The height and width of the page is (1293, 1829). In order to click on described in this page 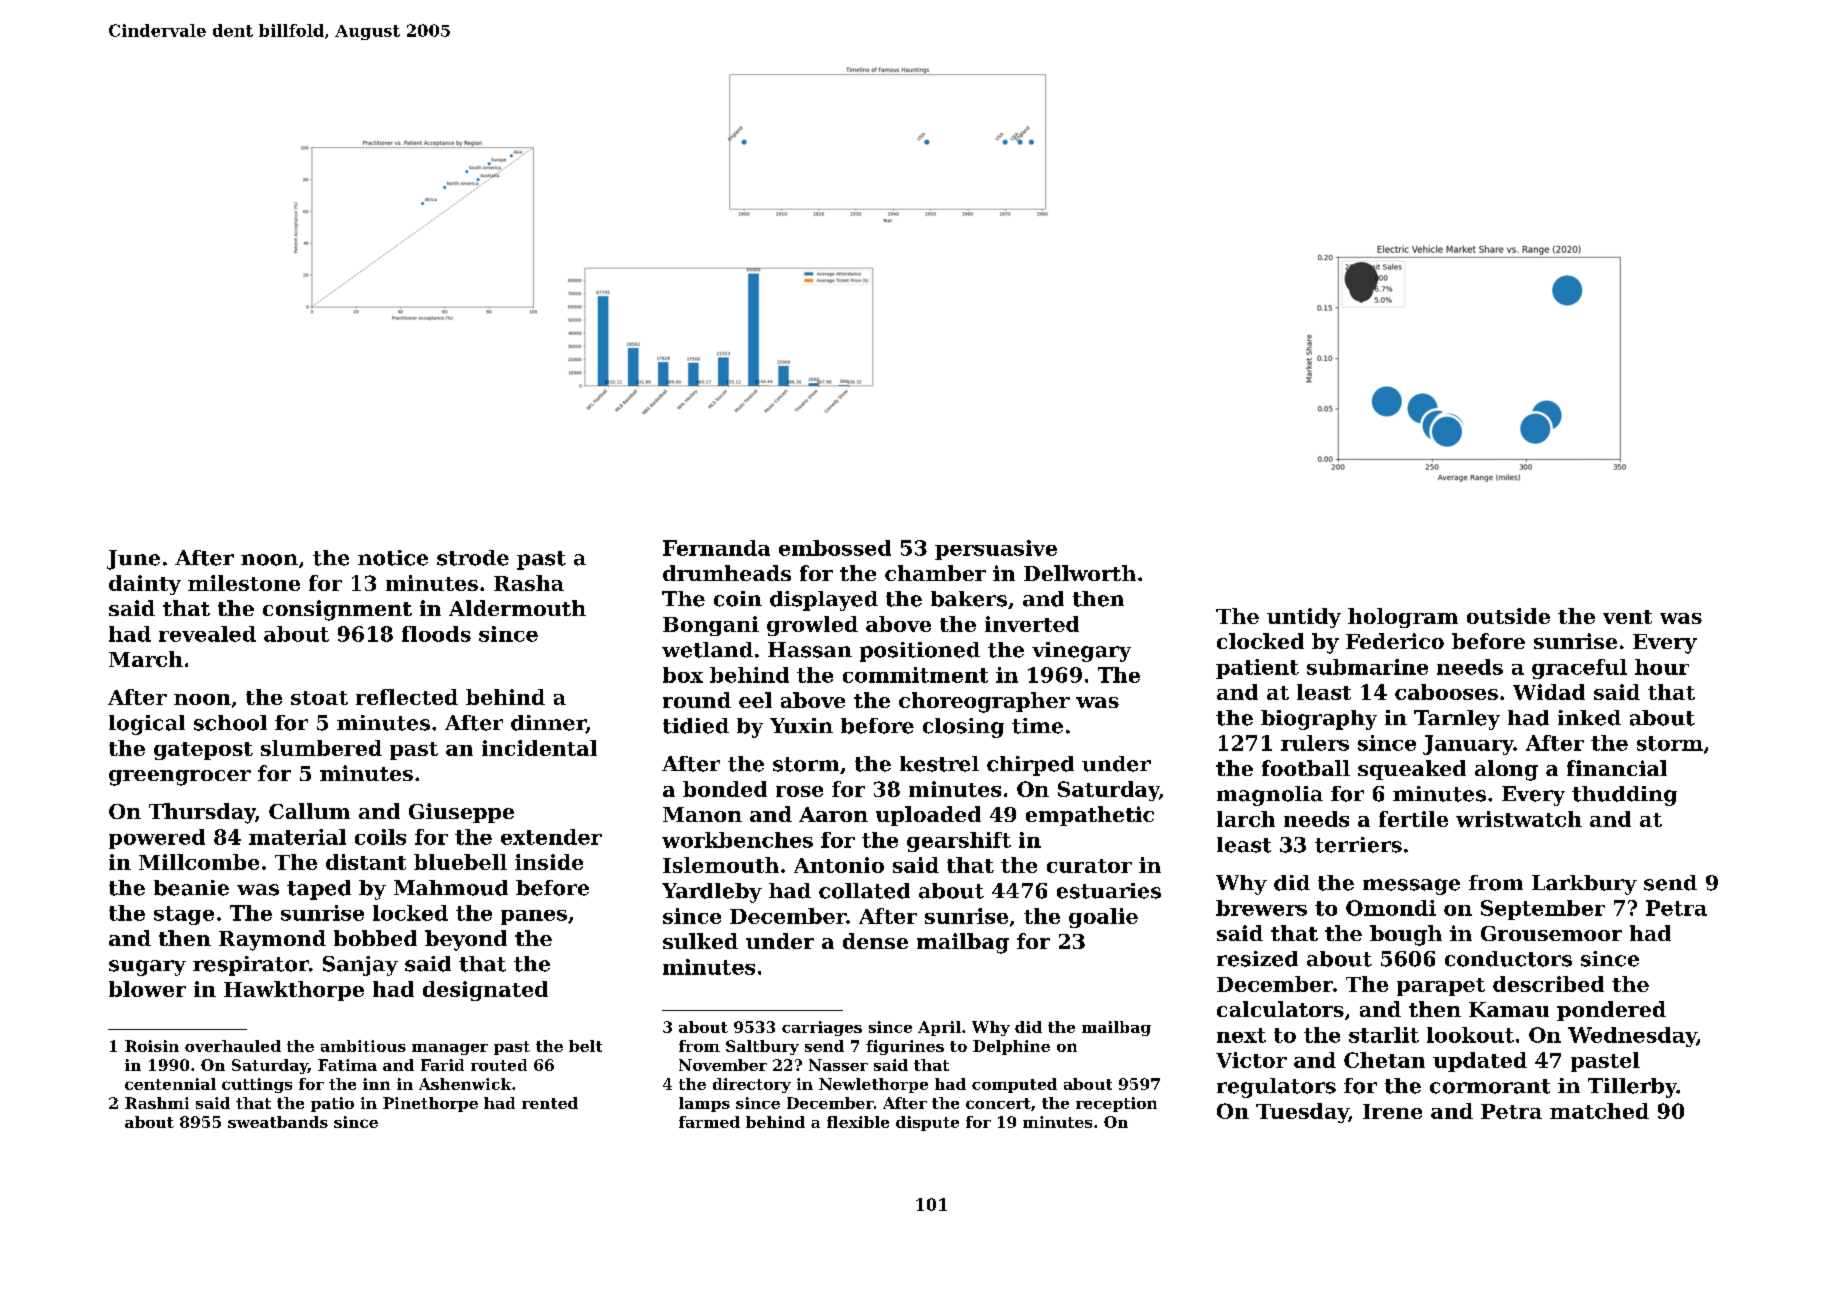, I will do `click(1548, 984)`.
